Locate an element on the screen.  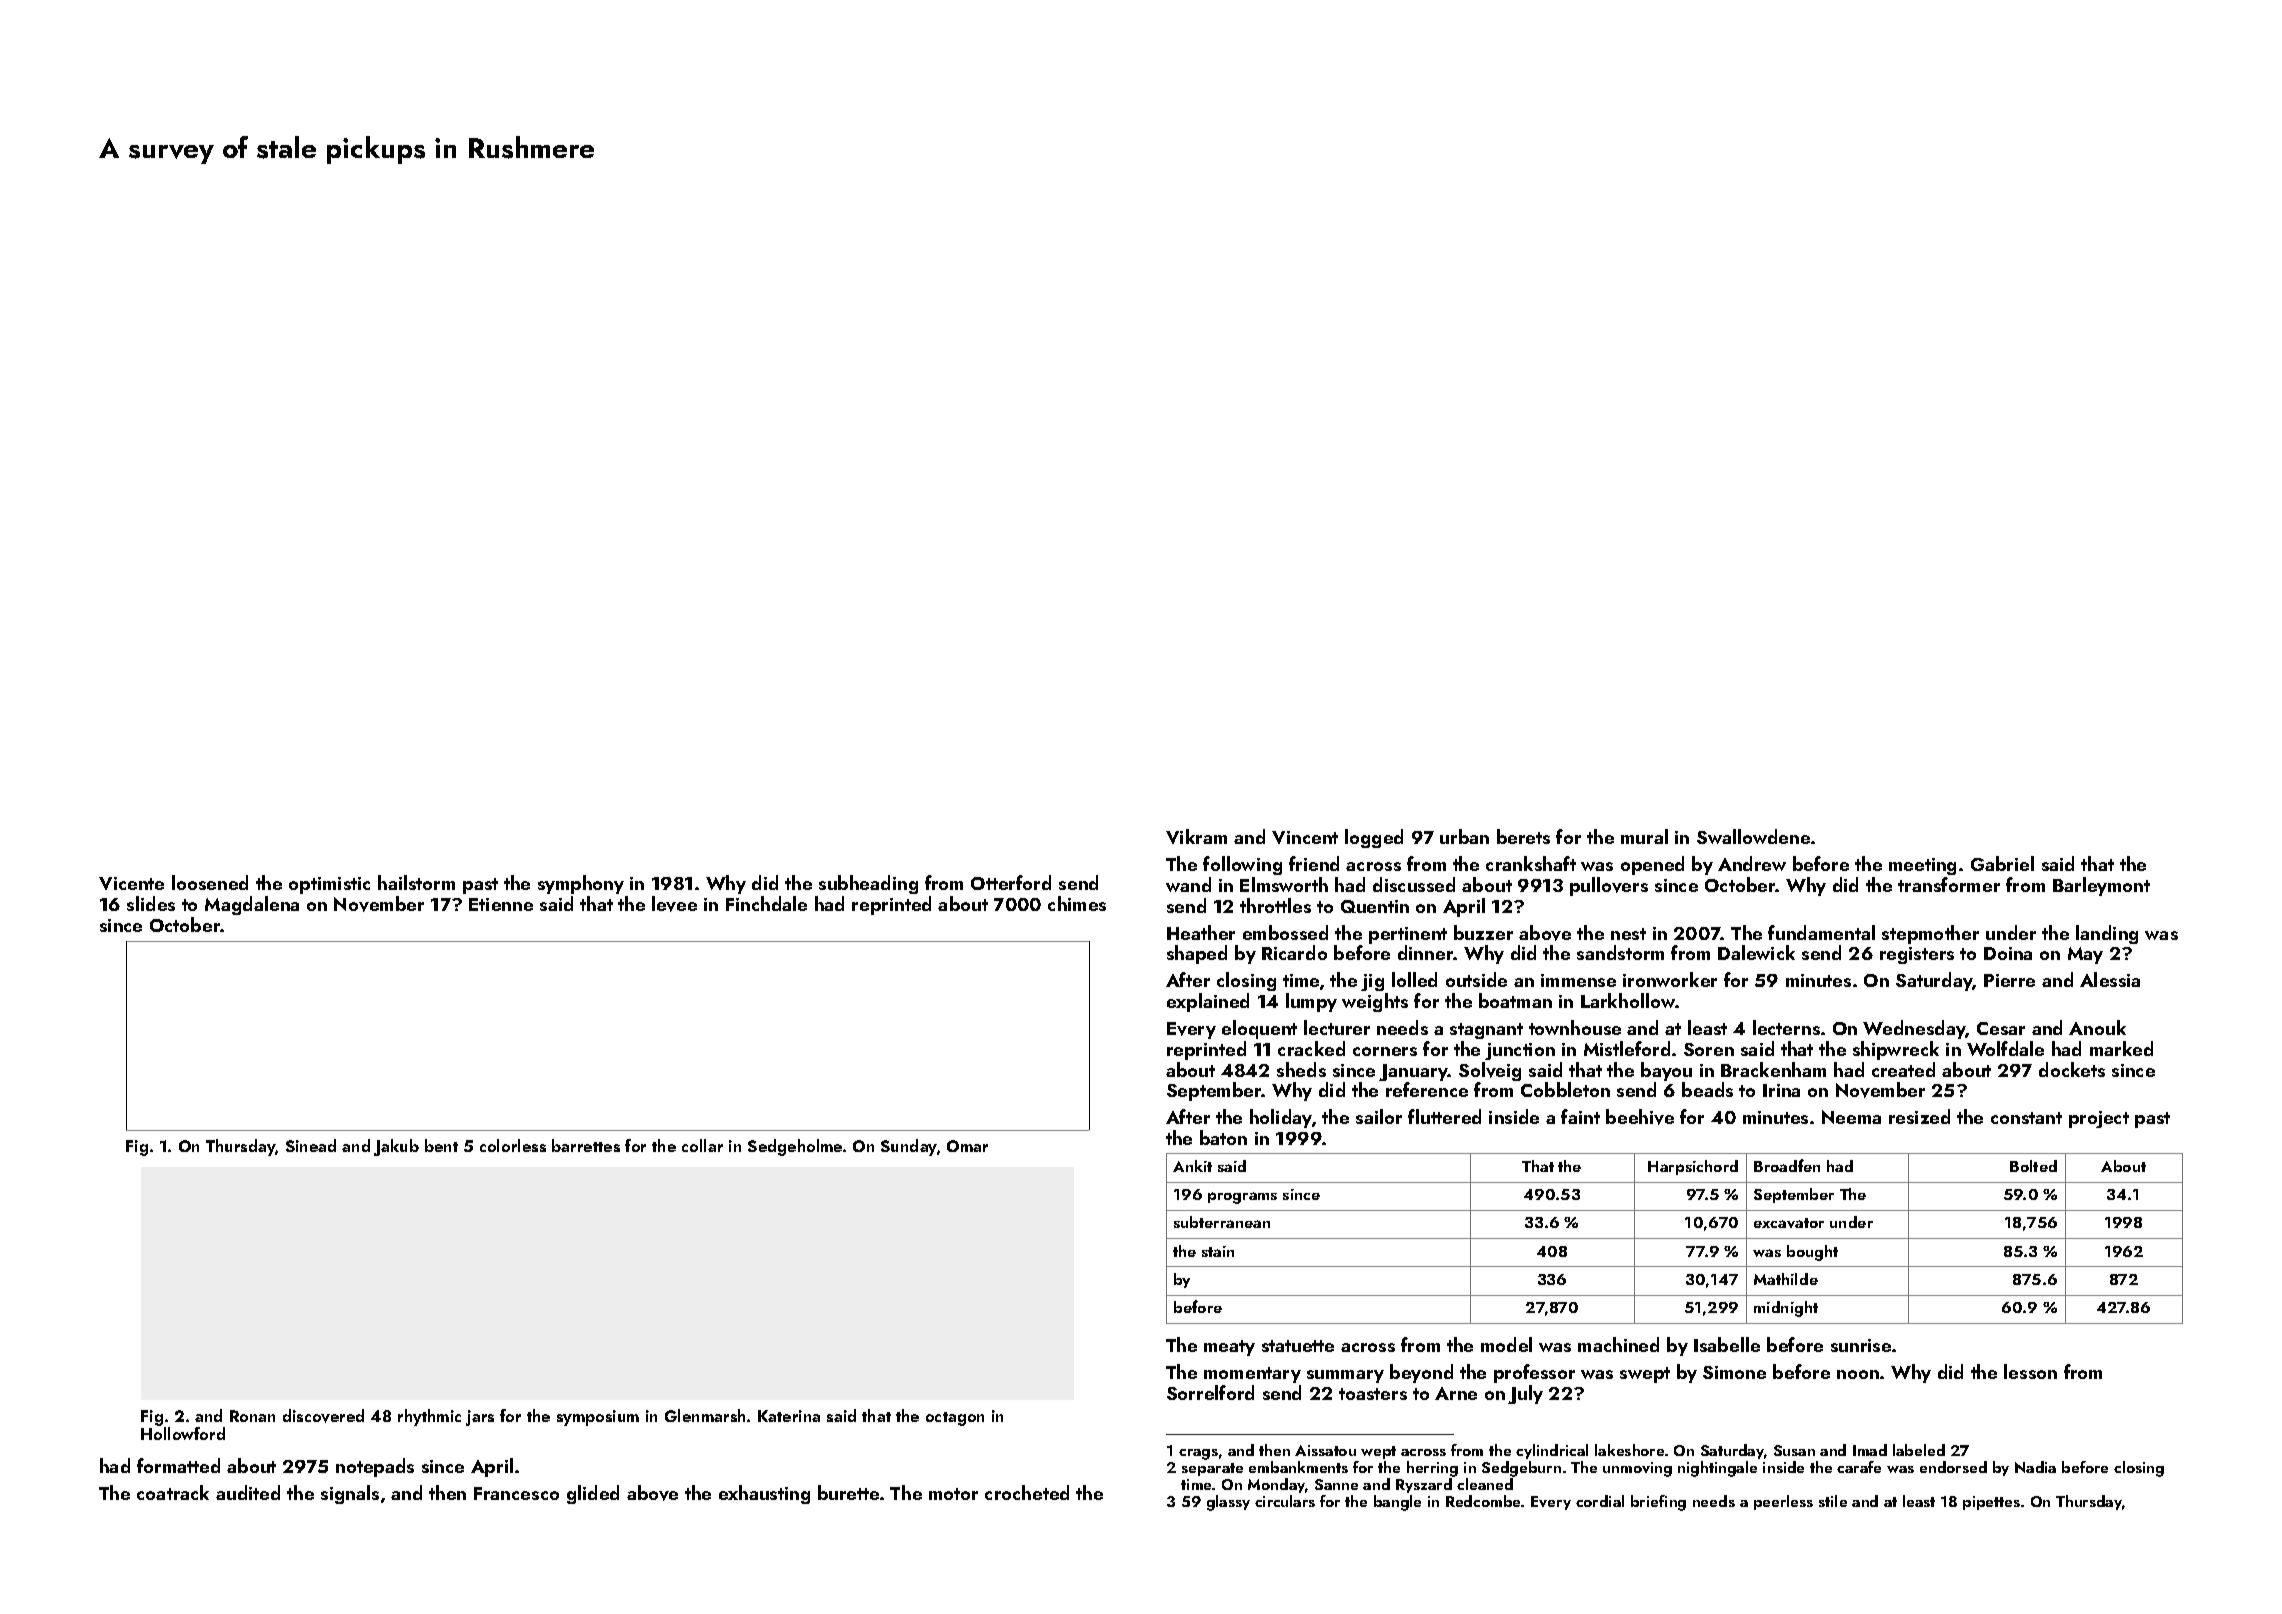
Vikram is located at coordinates (1196, 836).
